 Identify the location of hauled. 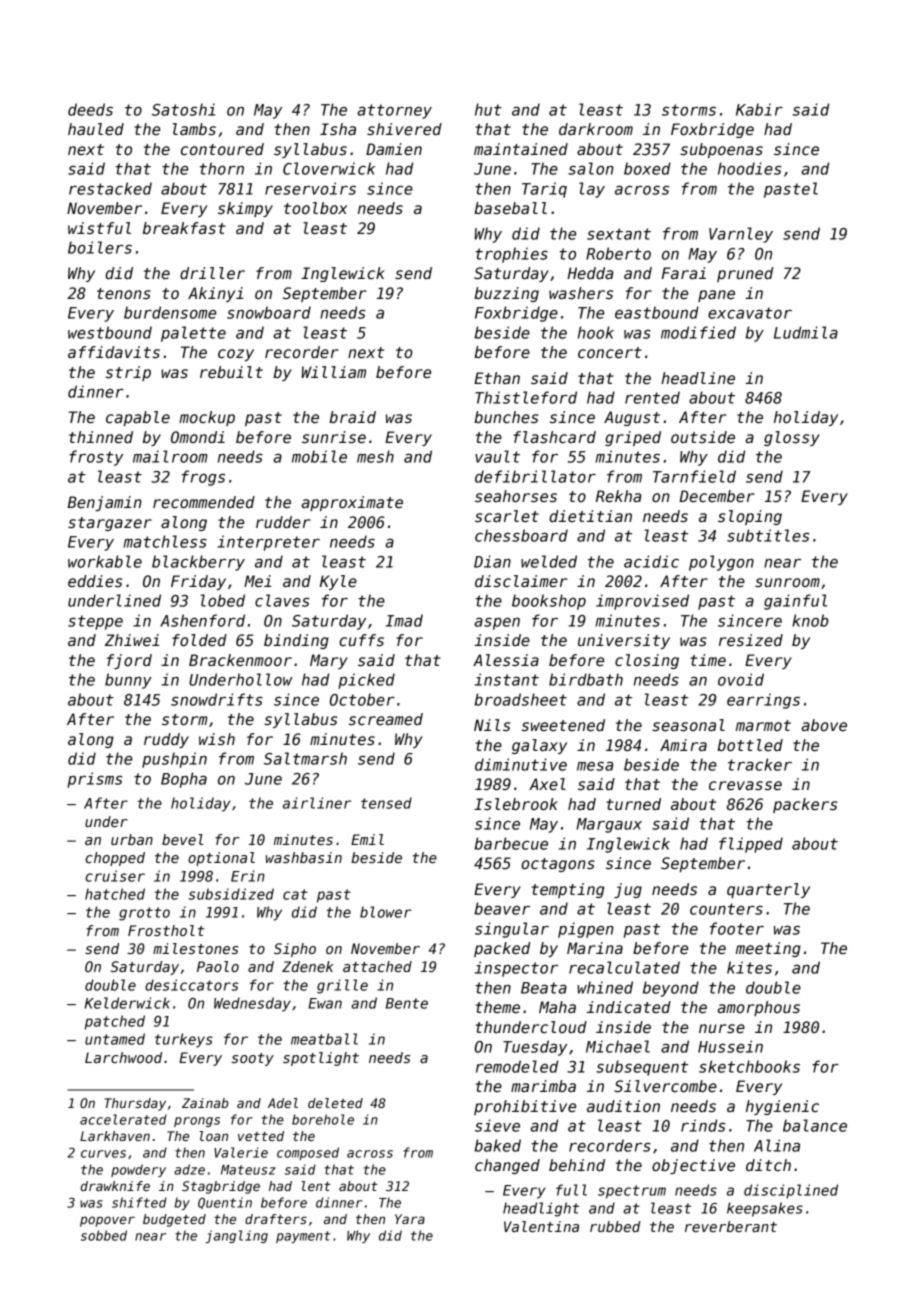
(96, 129).
